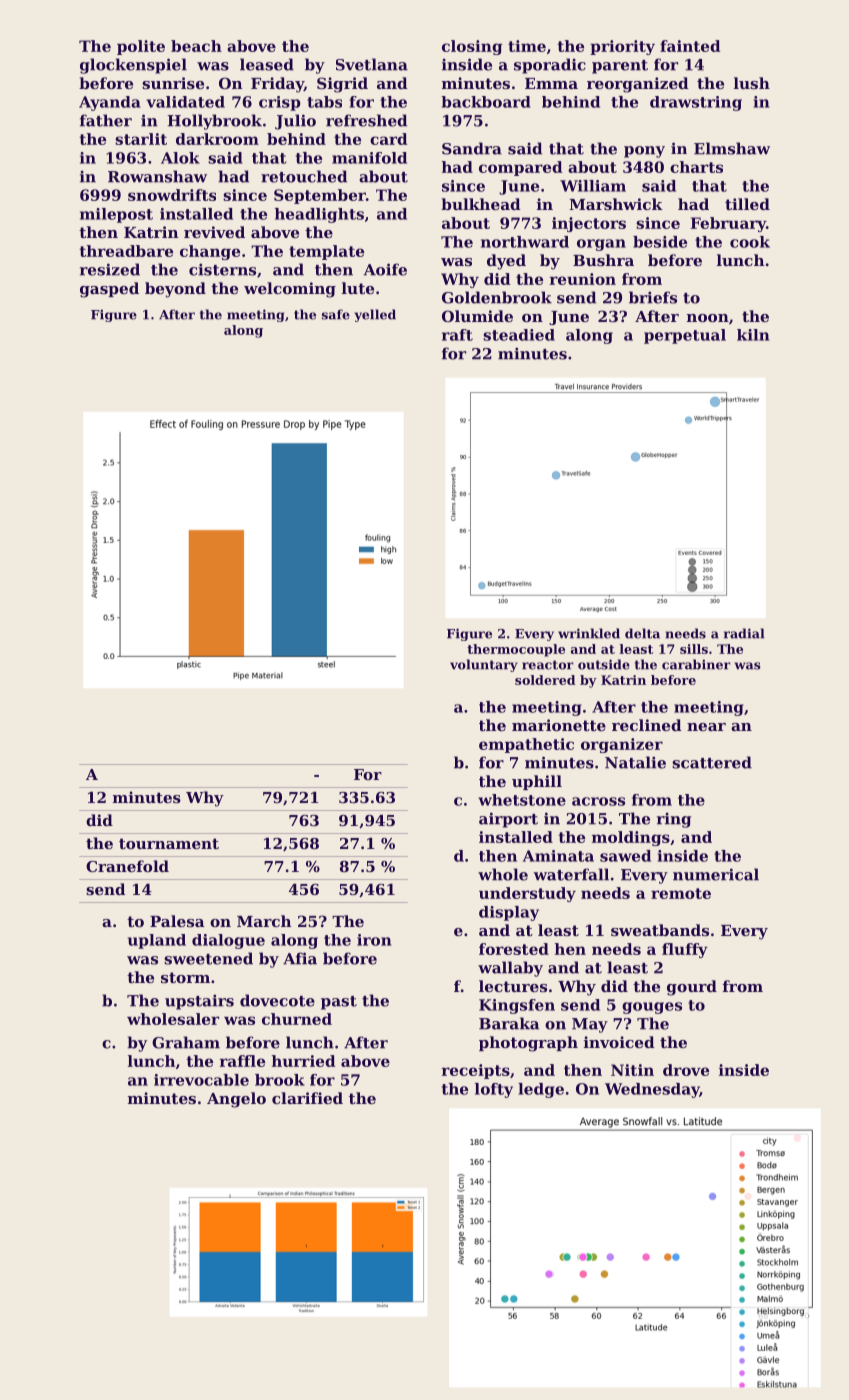 Image resolution: width=849 pixels, height=1400 pixels. Describe the element at coordinates (660, 930) in the image. I see `sweatbands` at that location.
